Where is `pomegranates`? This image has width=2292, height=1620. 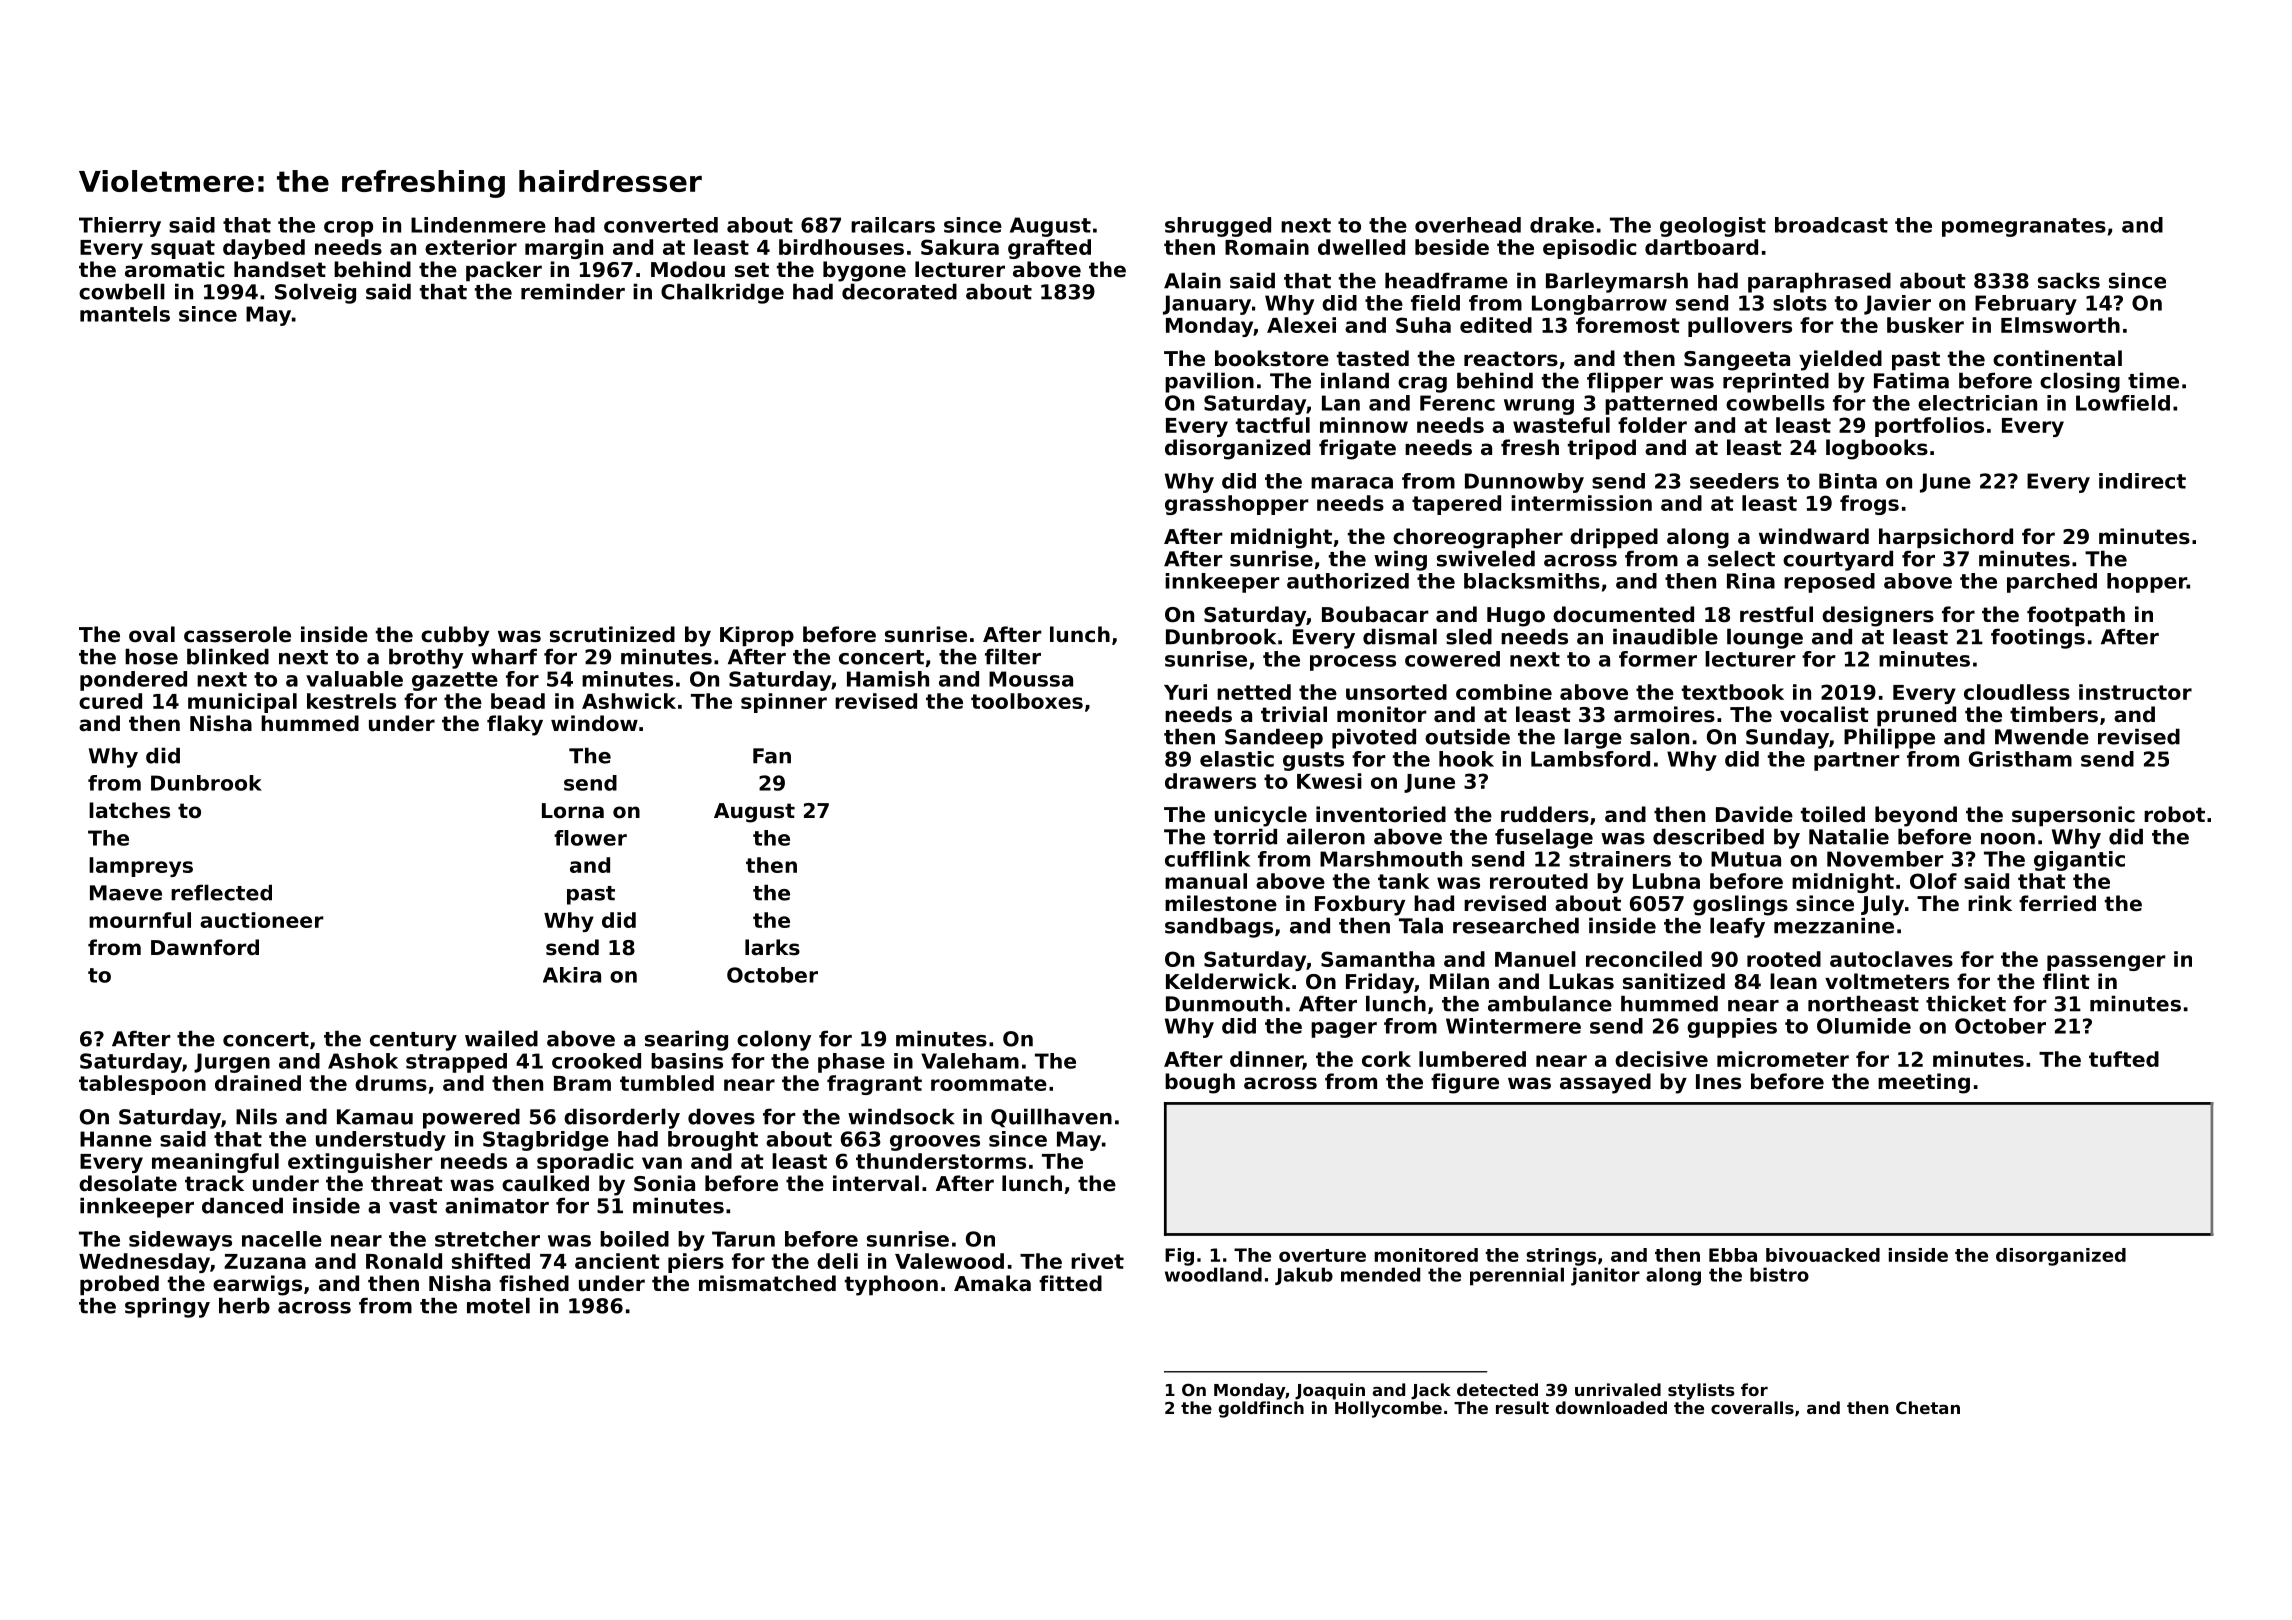
pomegranates is located at coordinates (2024, 227).
